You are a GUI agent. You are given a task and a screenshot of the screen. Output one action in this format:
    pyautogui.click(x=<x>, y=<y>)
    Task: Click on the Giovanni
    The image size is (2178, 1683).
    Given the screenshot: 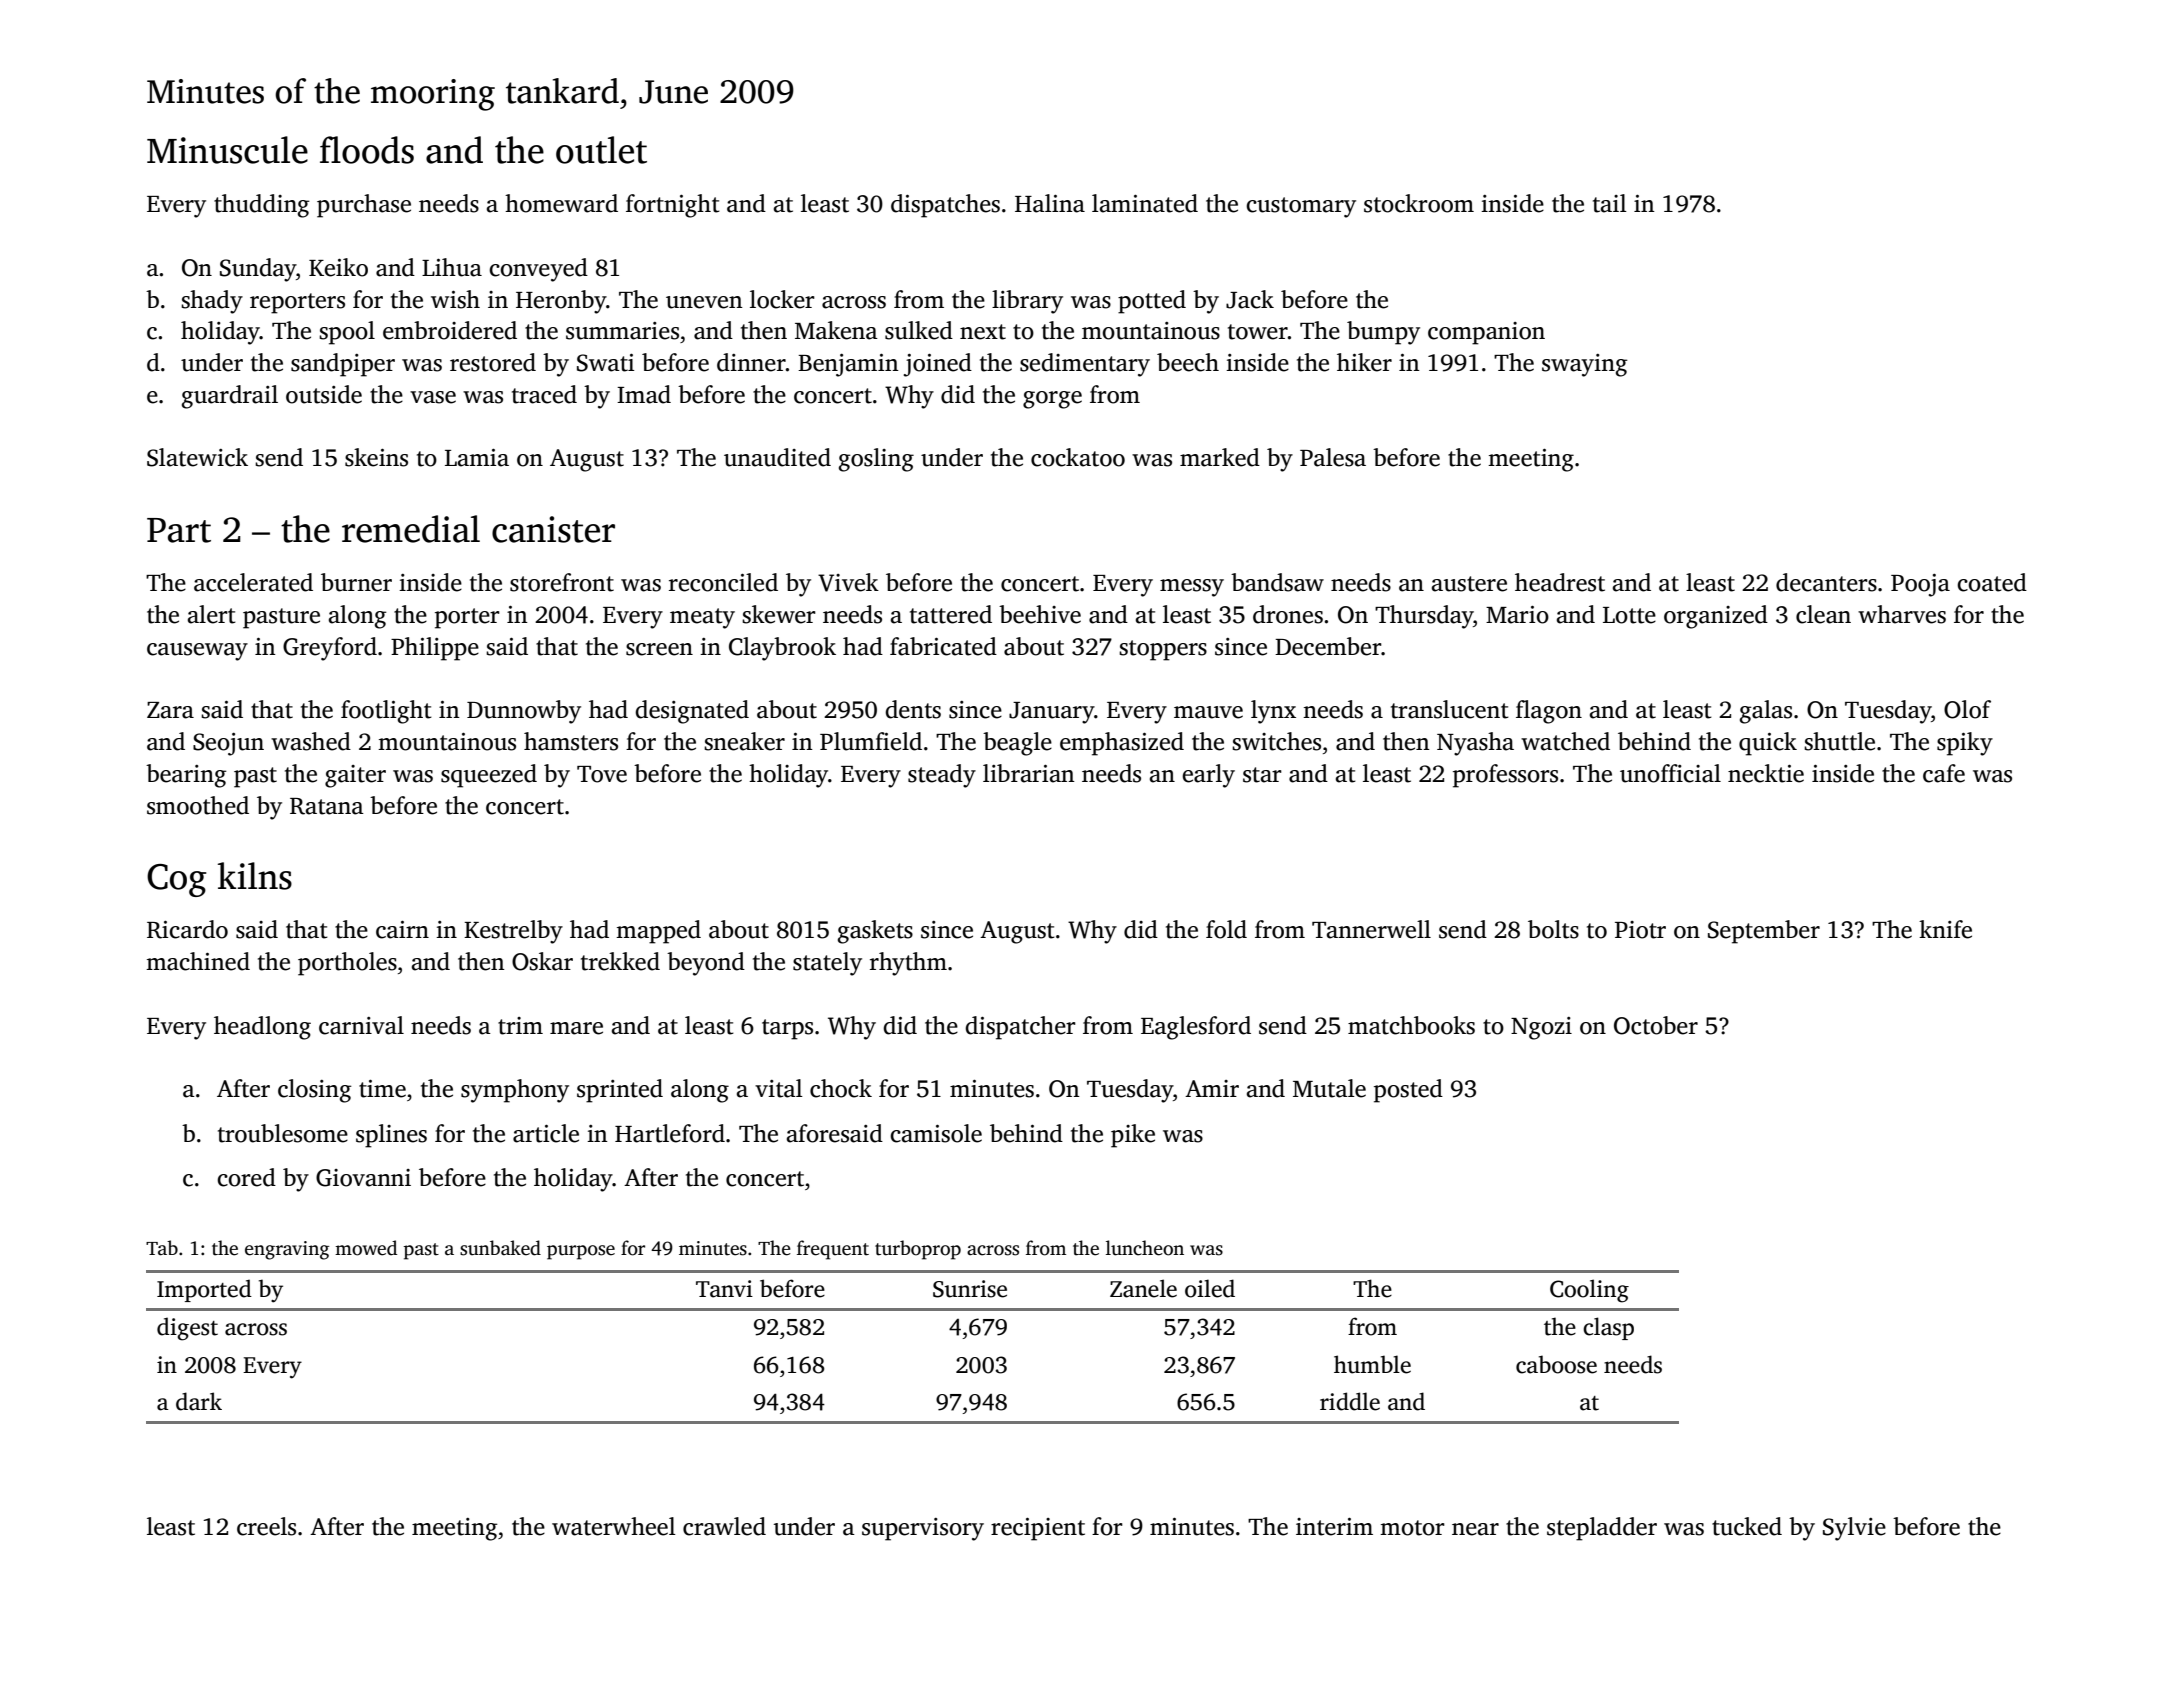 What is the action you would take?
    pyautogui.click(x=363, y=1178)
